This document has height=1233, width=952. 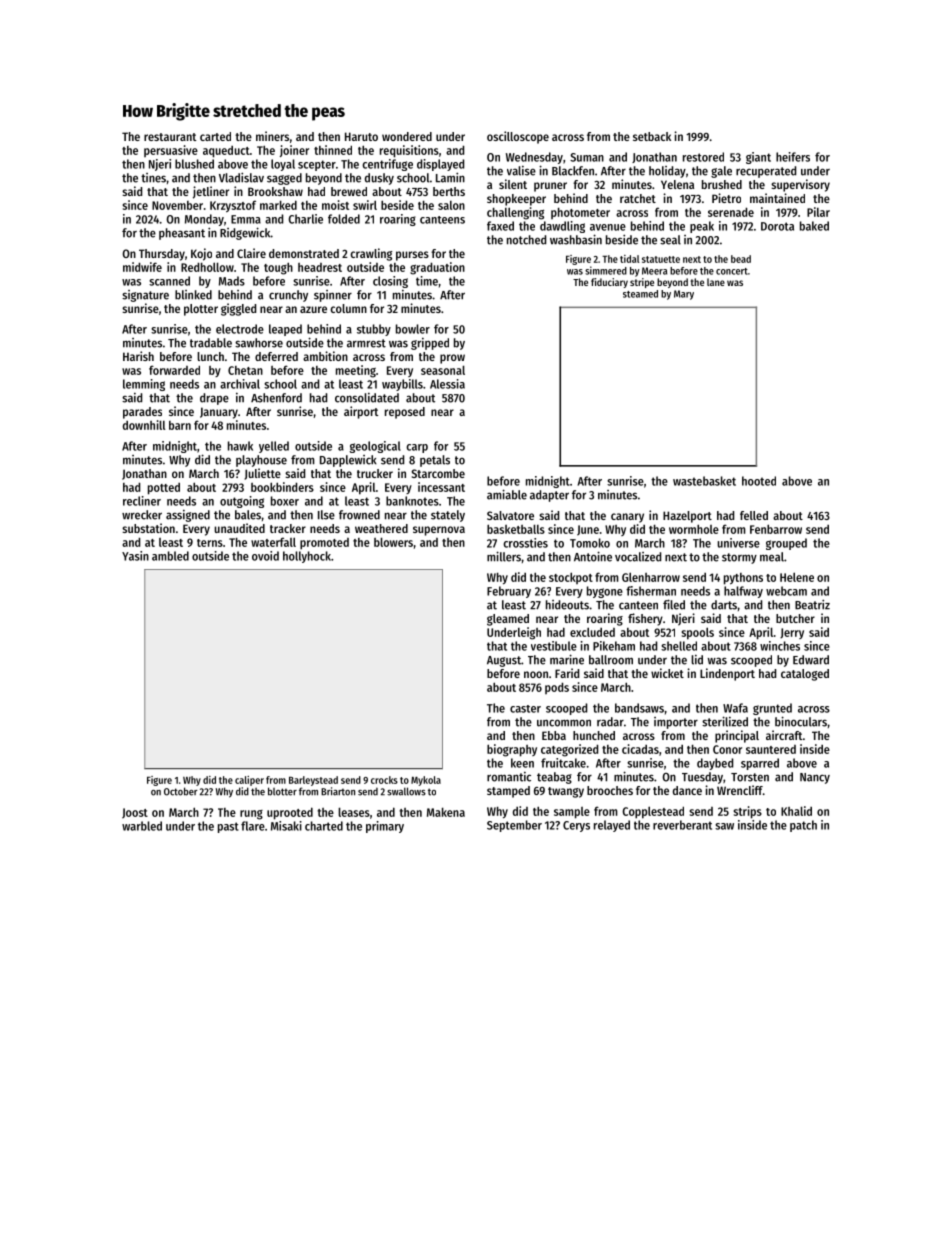 What do you see at coordinates (393, 542) in the document?
I see `blowers` at bounding box center [393, 542].
